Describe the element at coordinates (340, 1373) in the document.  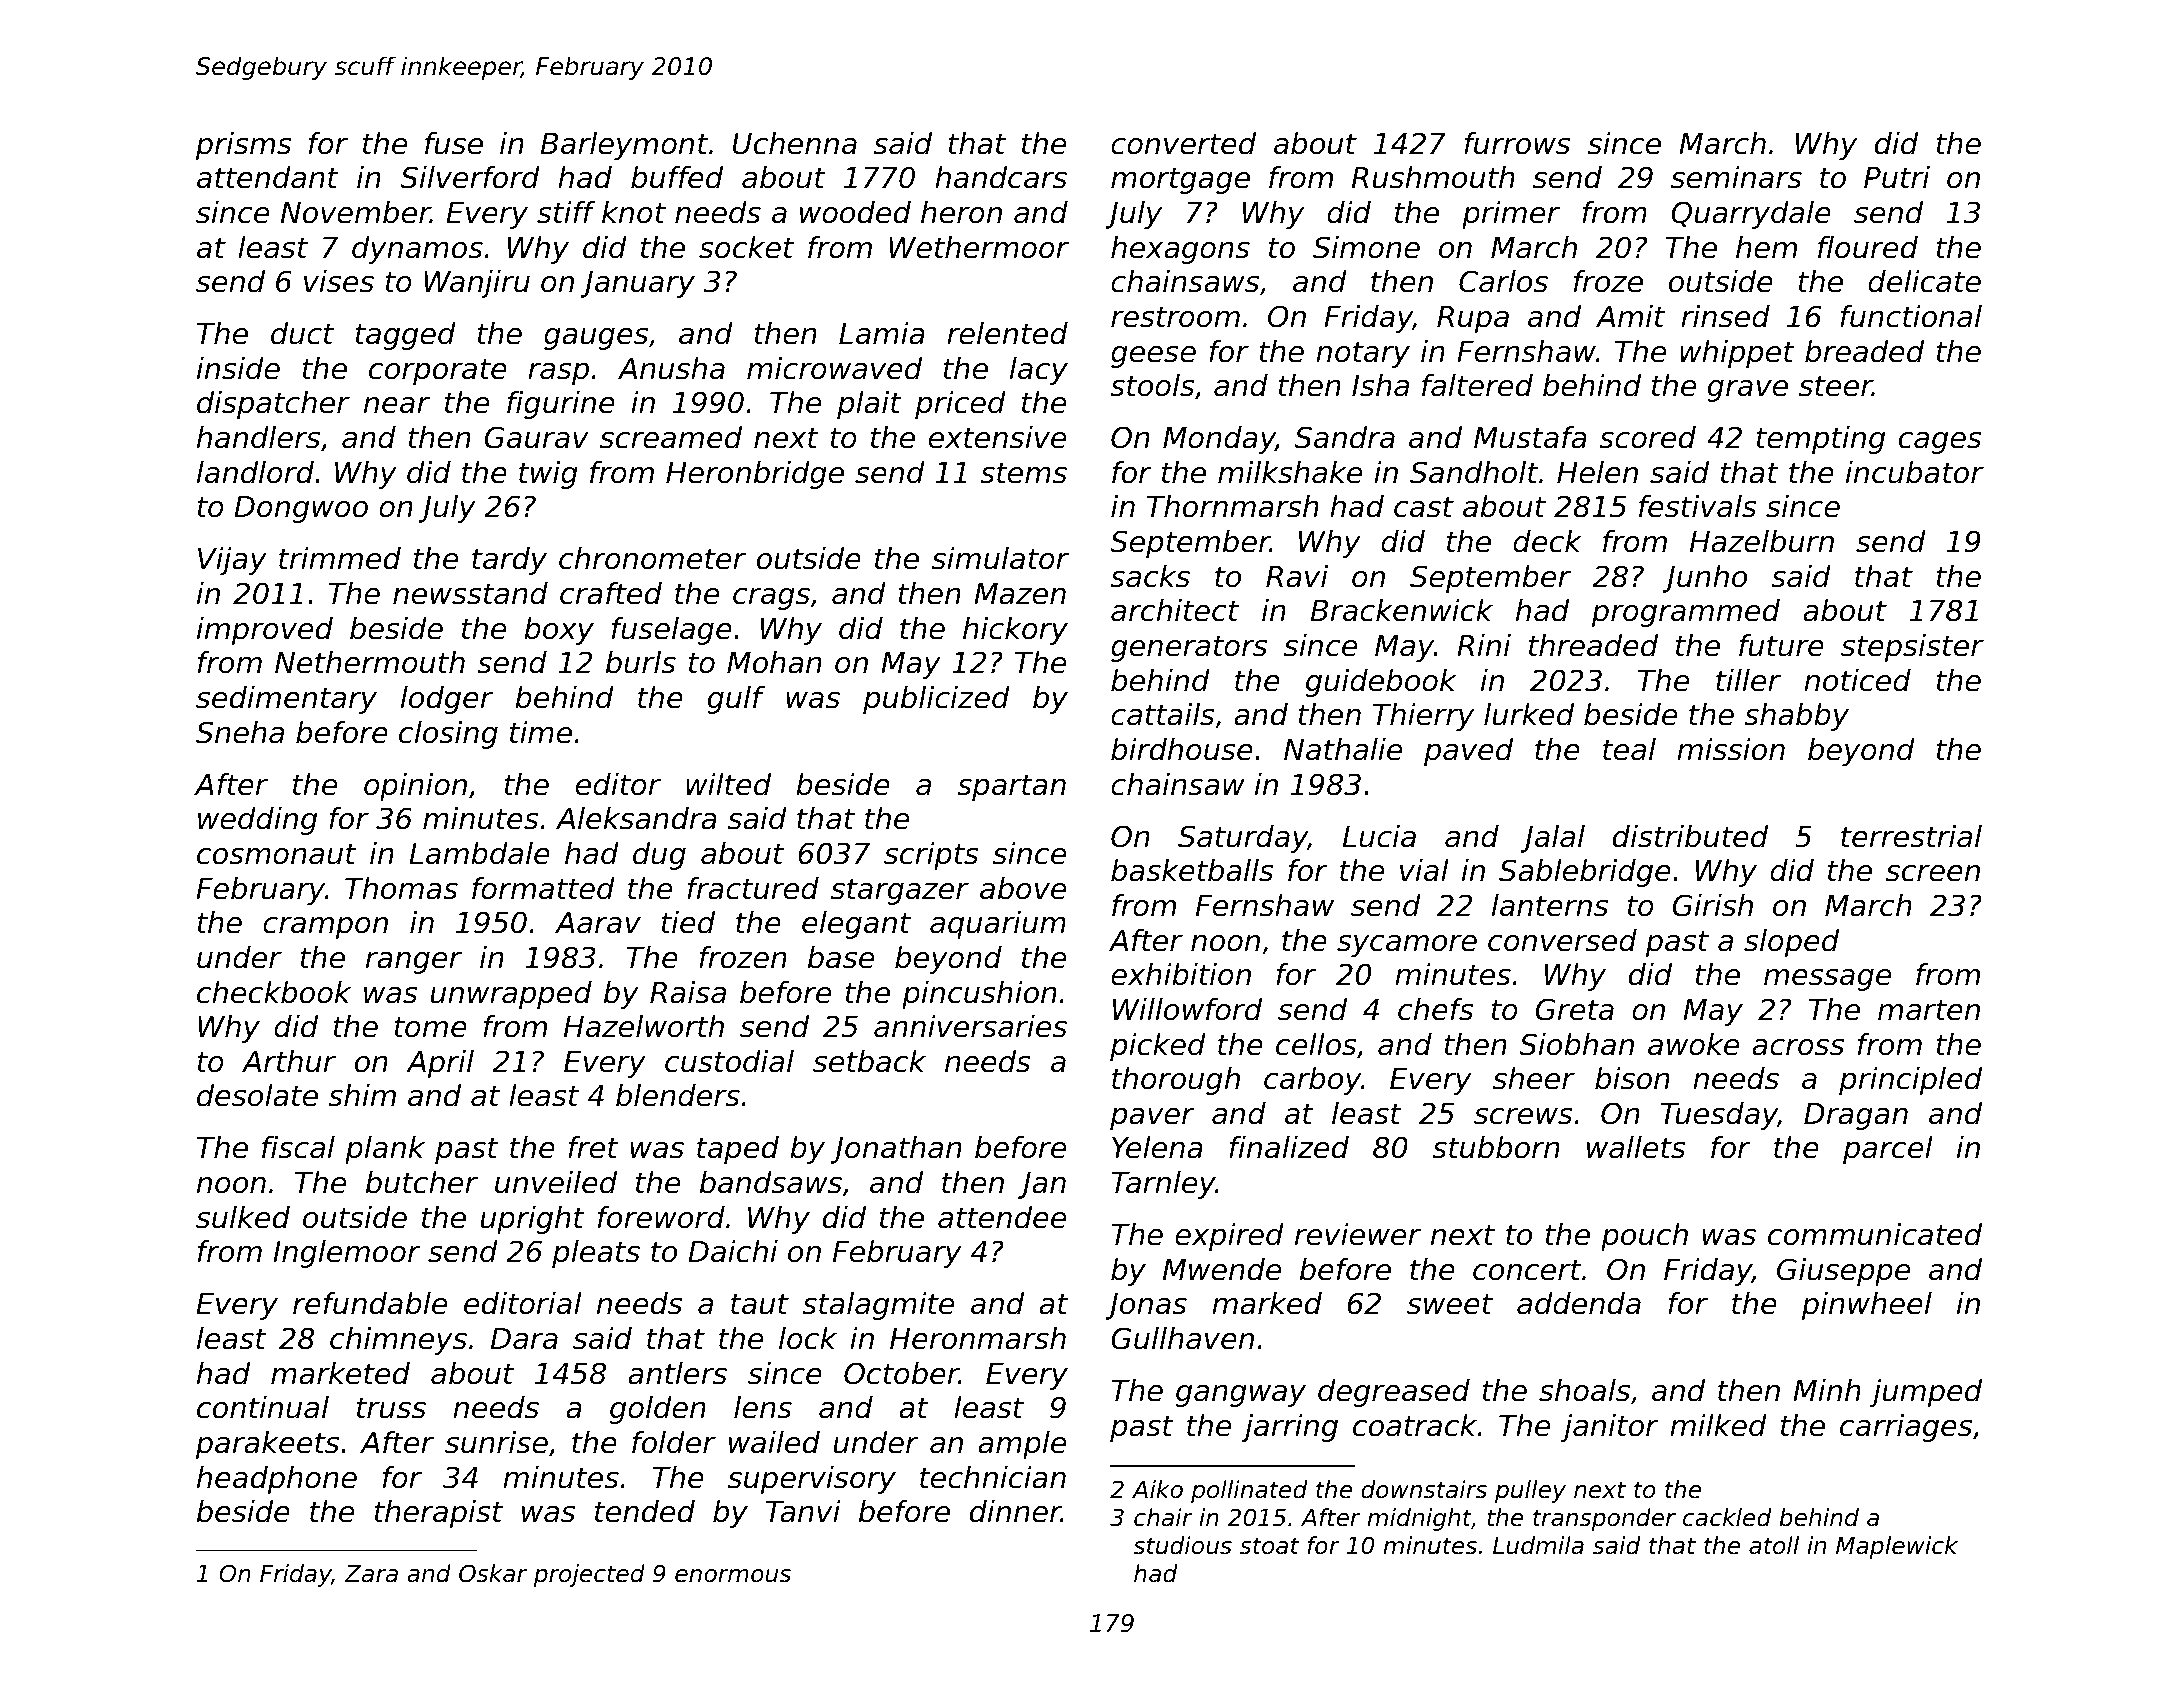
I see `marketed` at that location.
